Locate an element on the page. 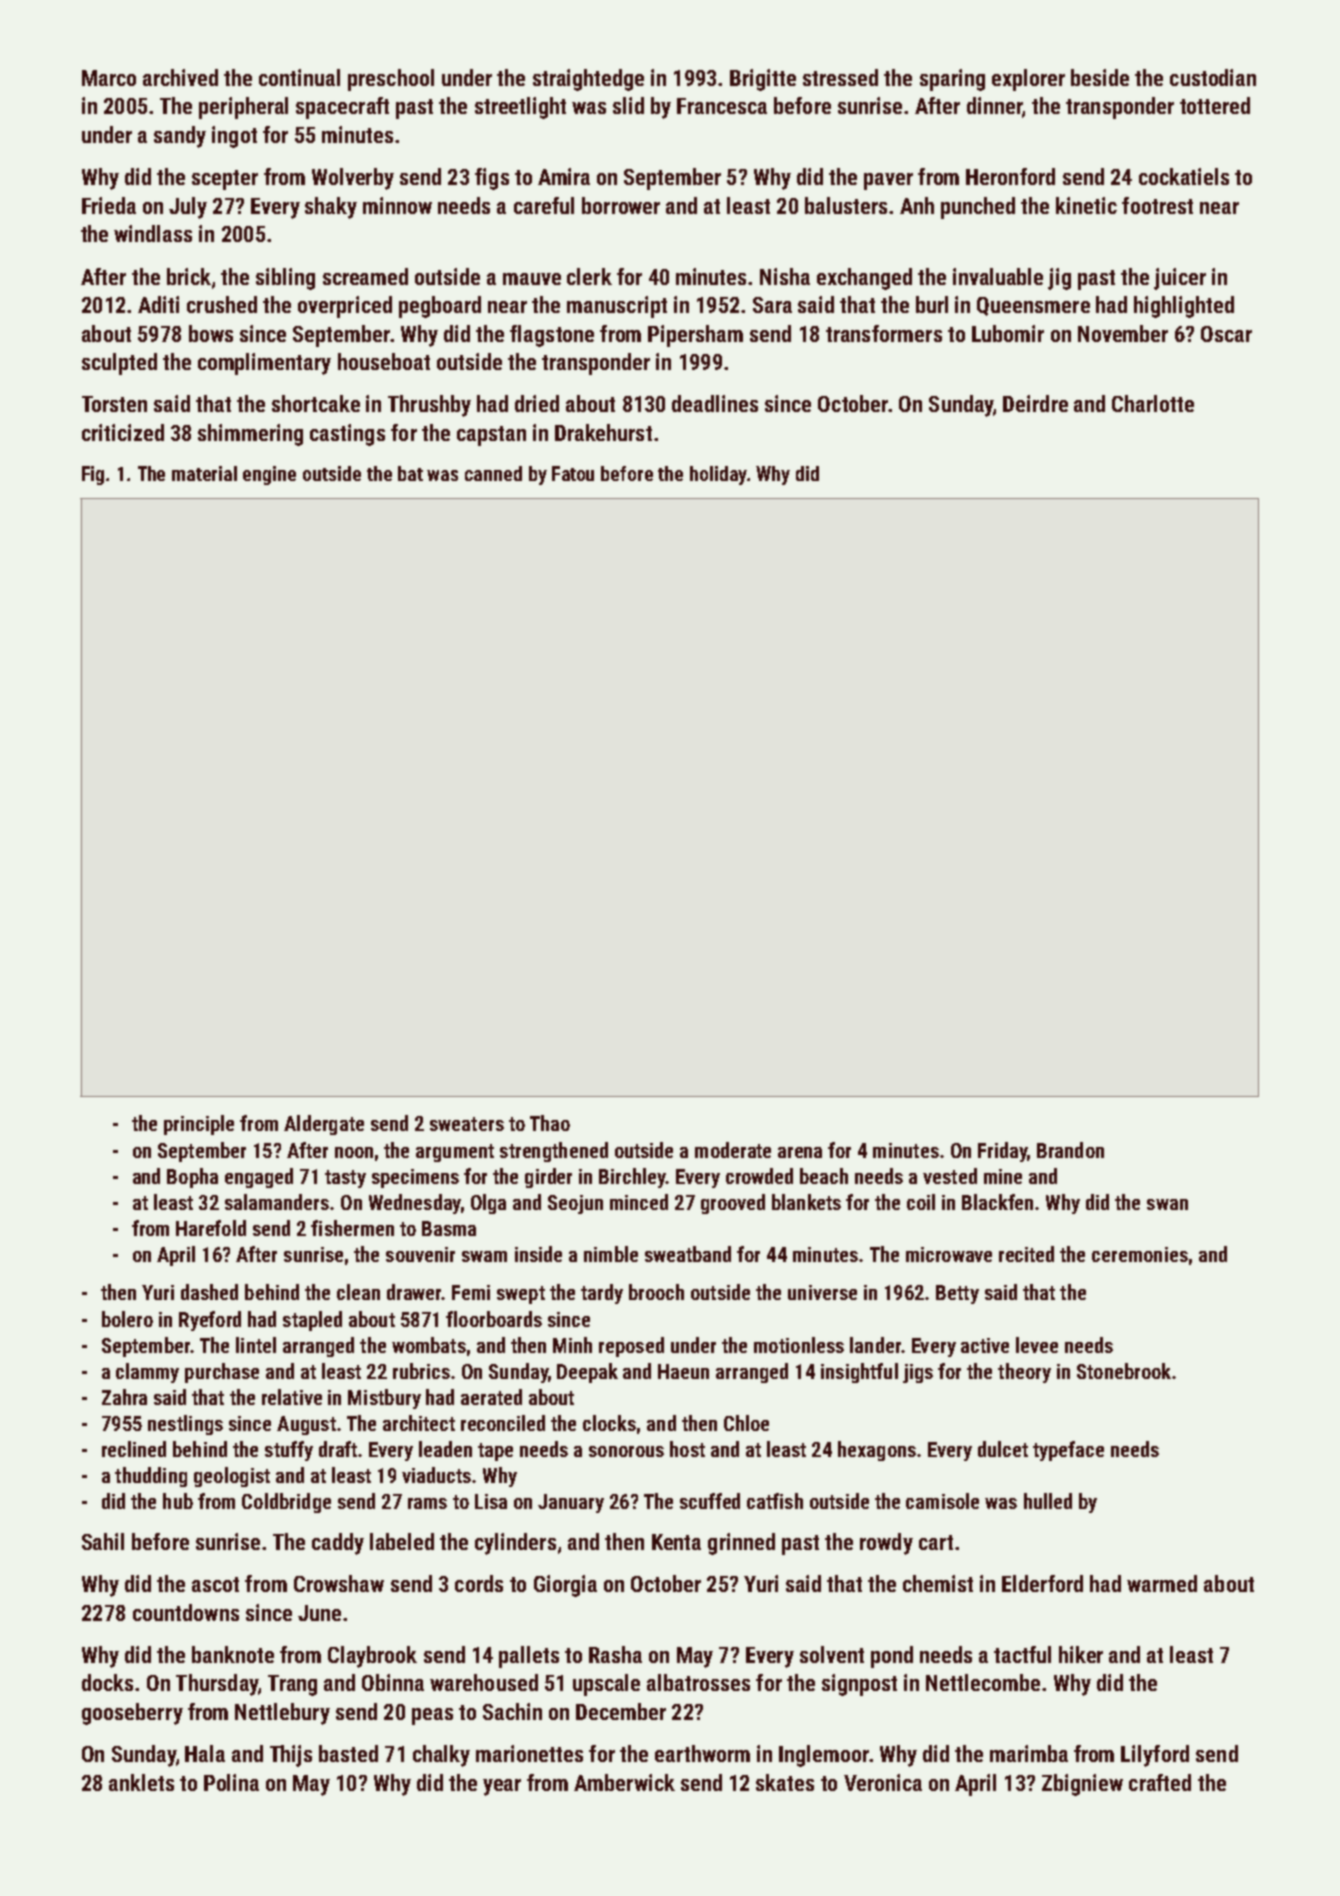 This document has height=1896, width=1340. archived is located at coordinates (180, 77).
